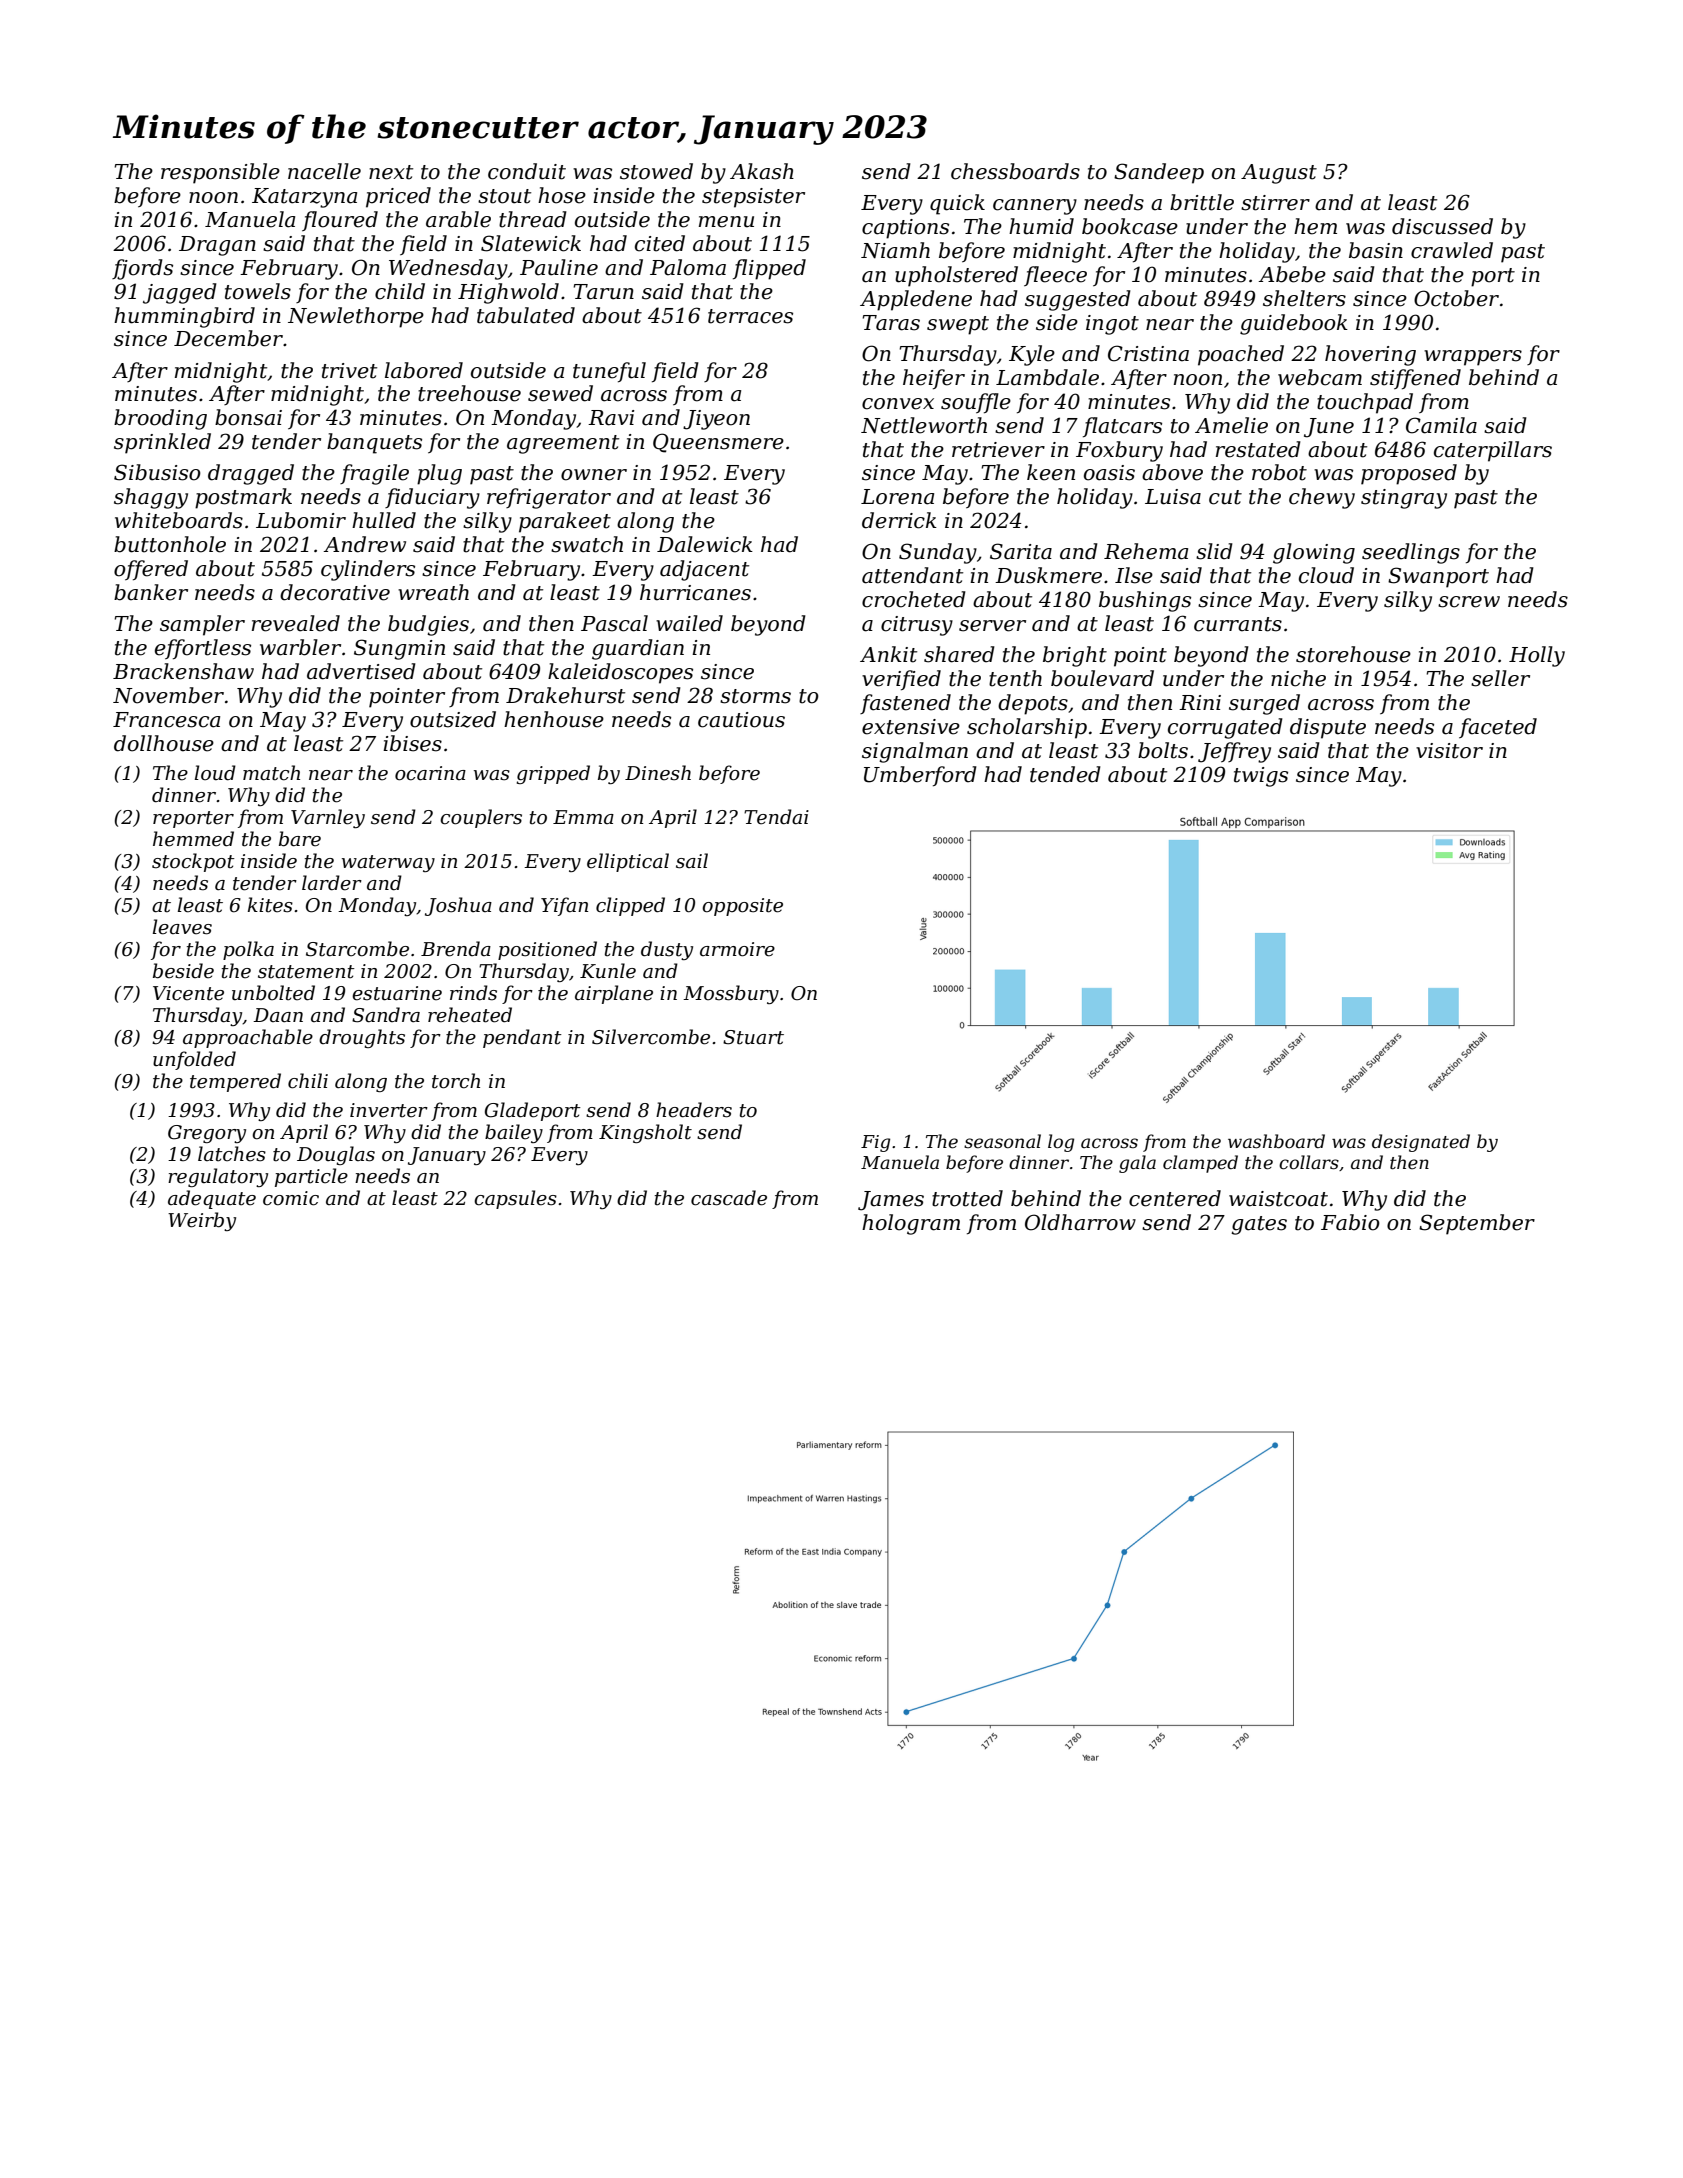  Describe the element at coordinates (1033, 704) in the image. I see `depots` at that location.
